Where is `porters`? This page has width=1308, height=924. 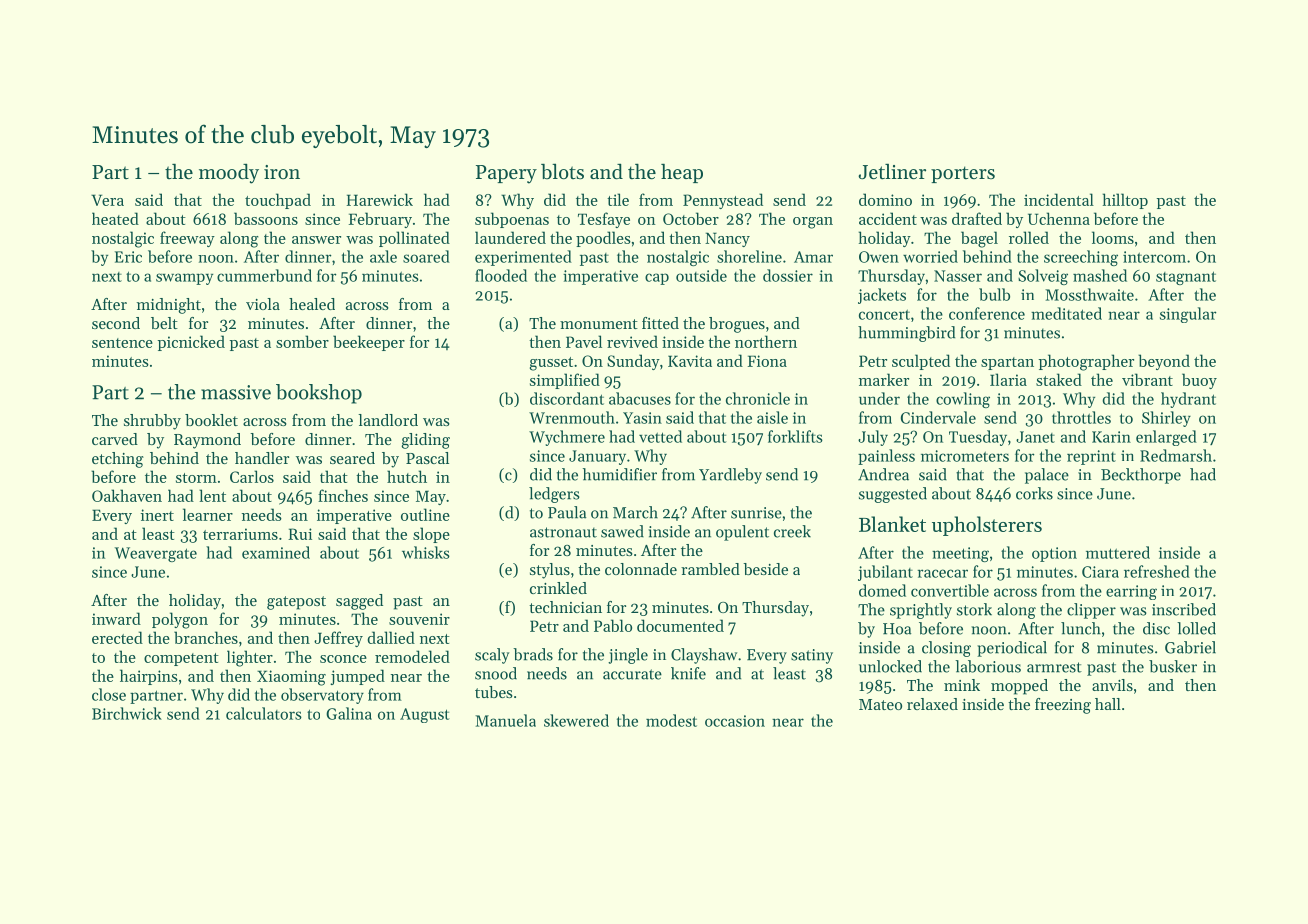 porters is located at coordinates (963, 174).
